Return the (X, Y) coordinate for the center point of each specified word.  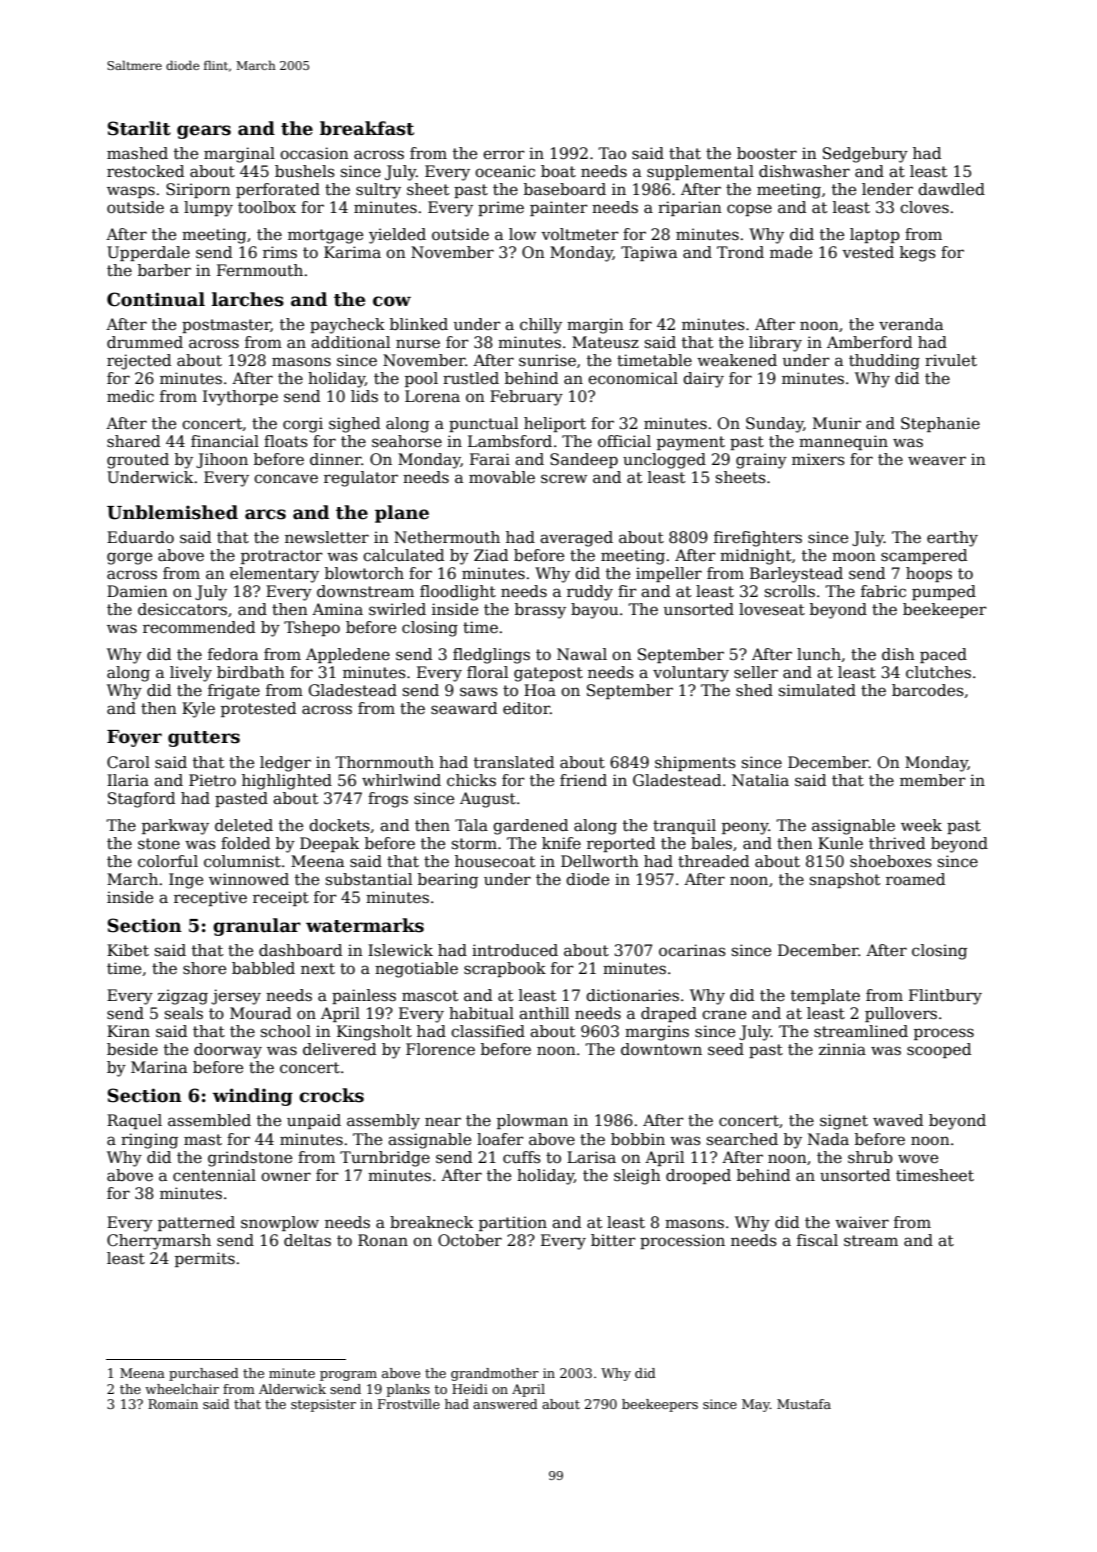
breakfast (367, 128)
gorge (129, 558)
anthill (544, 1013)
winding (253, 1097)
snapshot (845, 880)
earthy (952, 539)
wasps (131, 192)
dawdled (951, 189)
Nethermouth (447, 537)
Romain (173, 1404)
